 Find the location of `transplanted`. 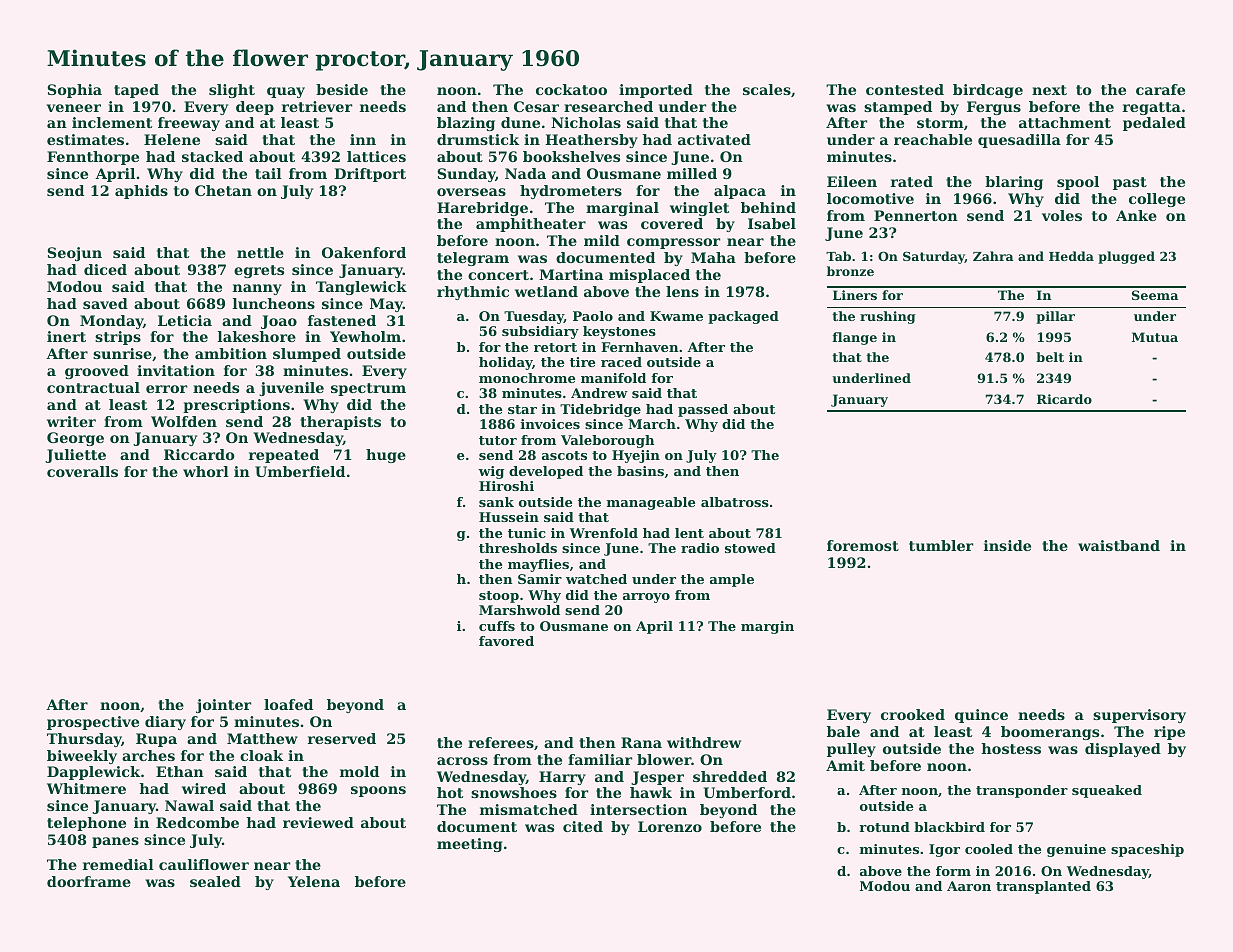

transplanted is located at coordinates (1043, 887).
